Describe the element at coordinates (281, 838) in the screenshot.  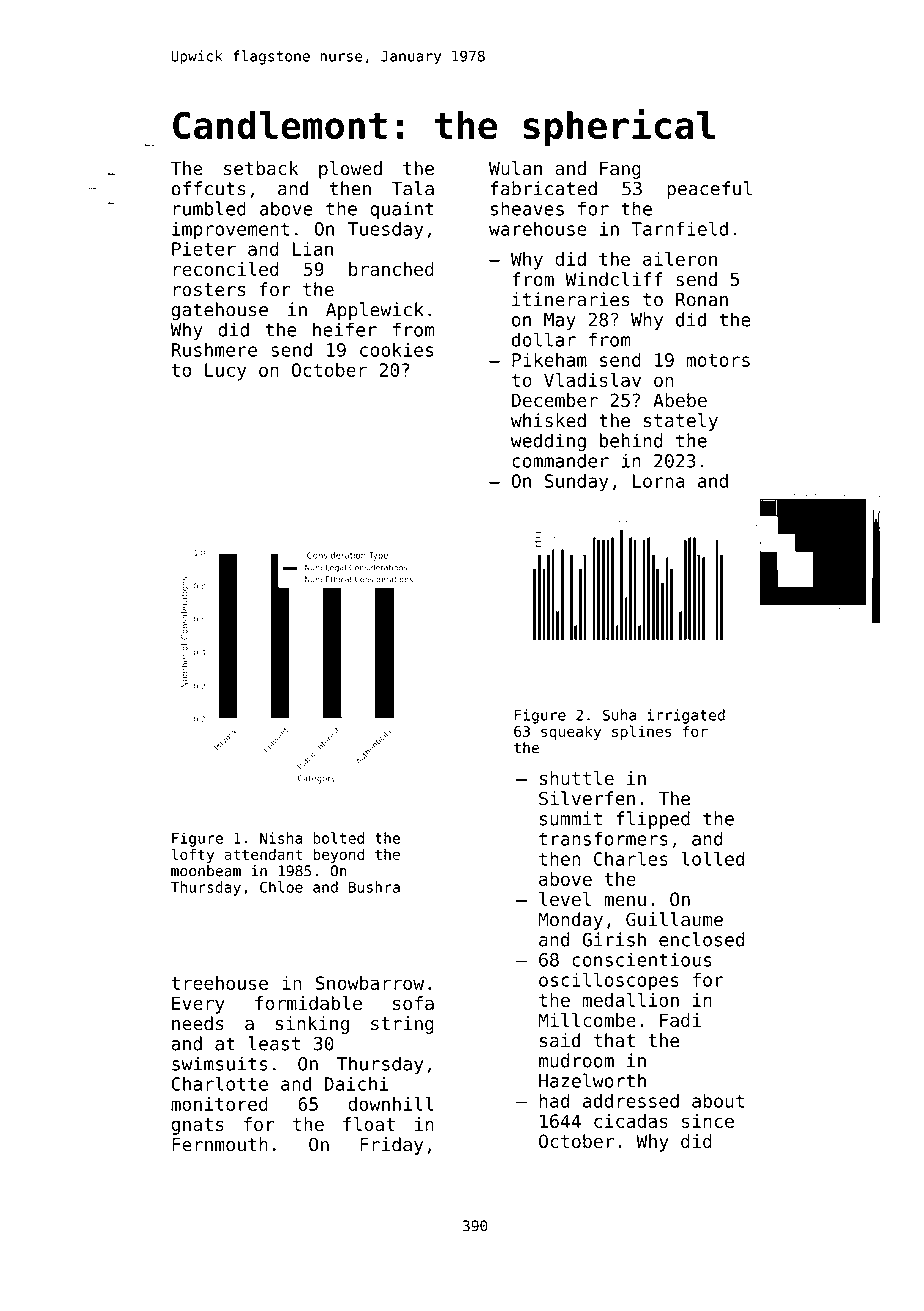
I see `Nisha` at that location.
